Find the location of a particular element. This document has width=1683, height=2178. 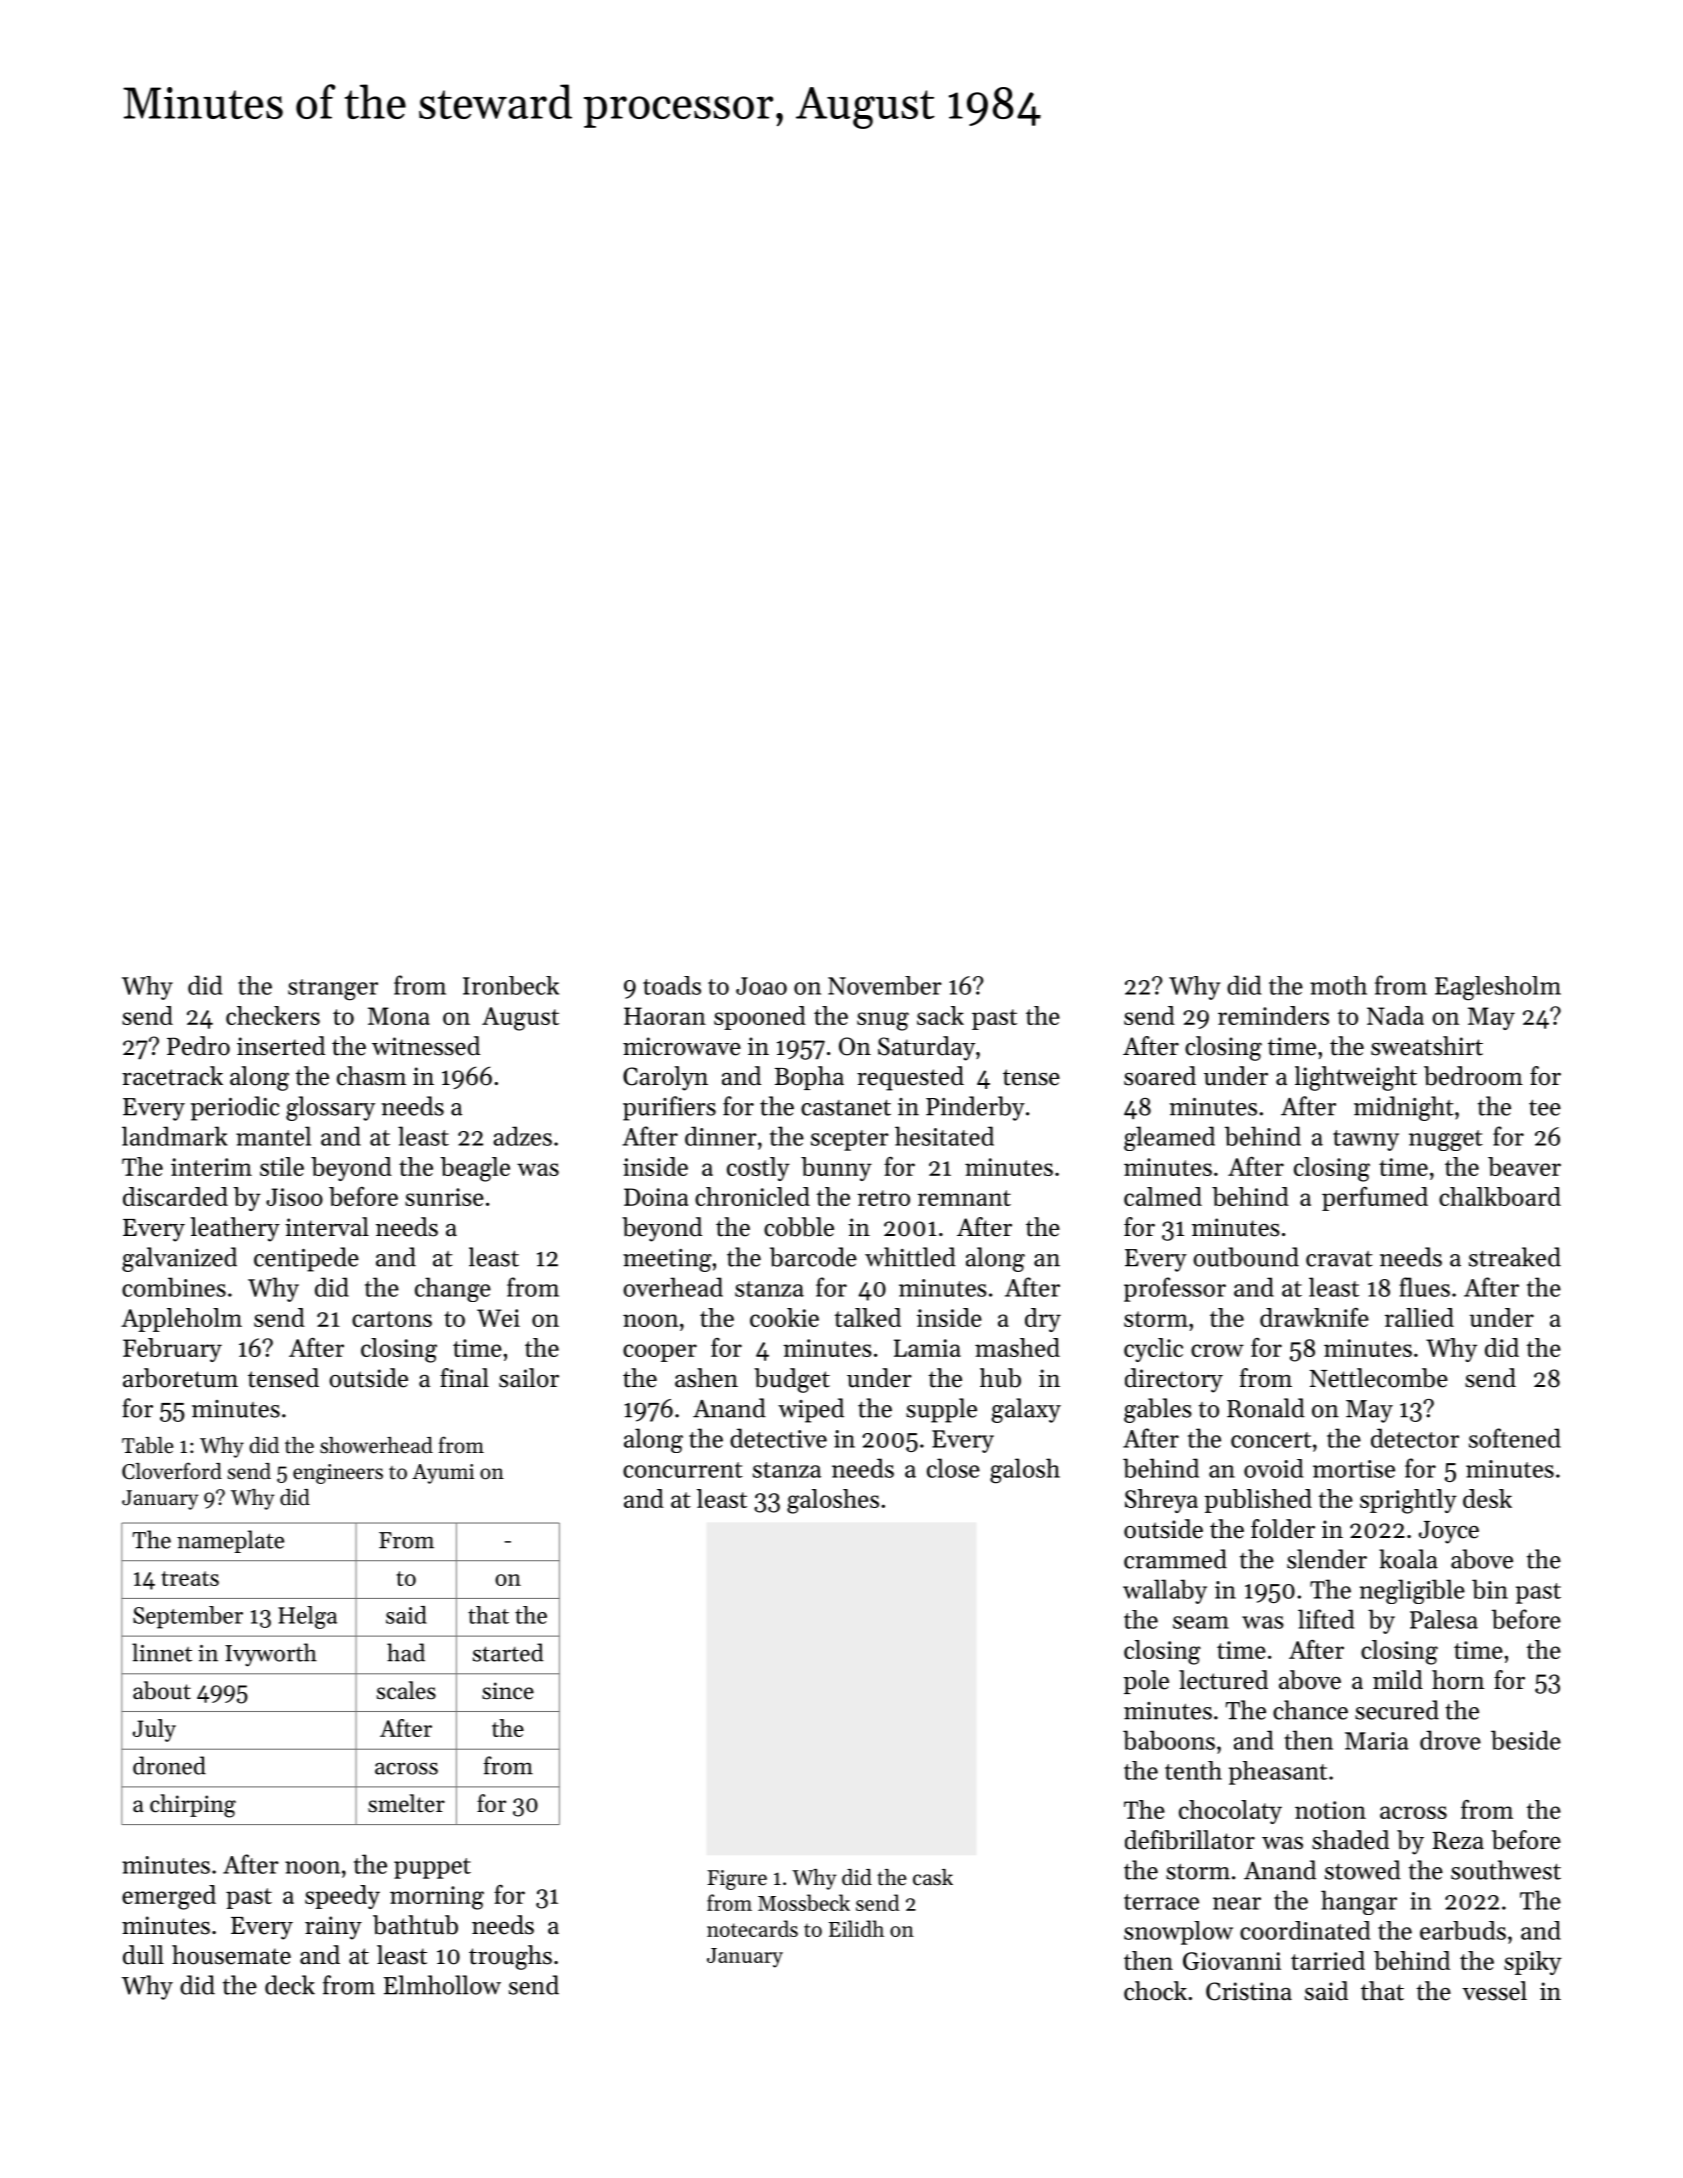

dry is located at coordinates (1043, 1320).
